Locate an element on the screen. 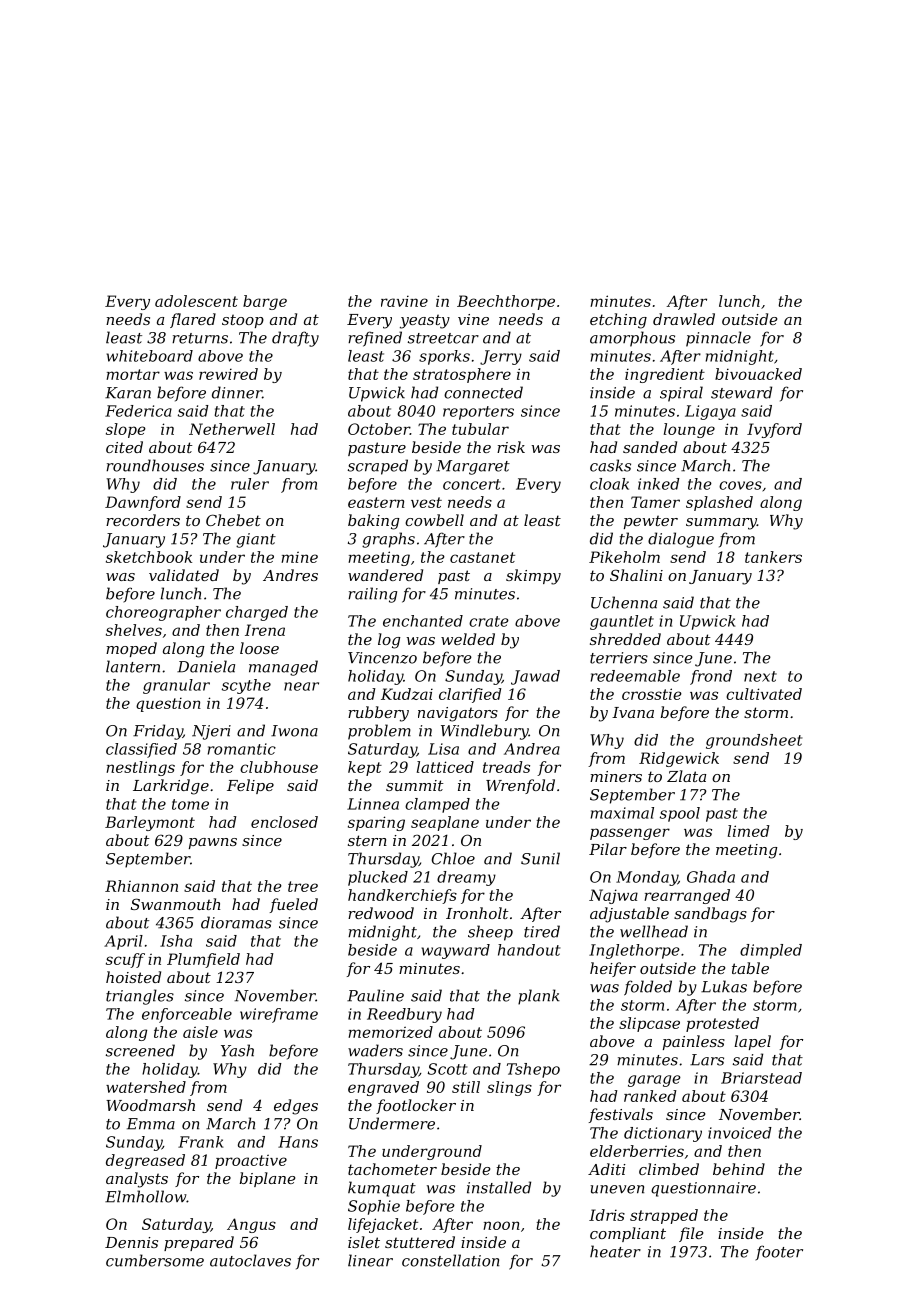 The height and width of the screenshot is (1316, 908). drafty is located at coordinates (295, 339).
